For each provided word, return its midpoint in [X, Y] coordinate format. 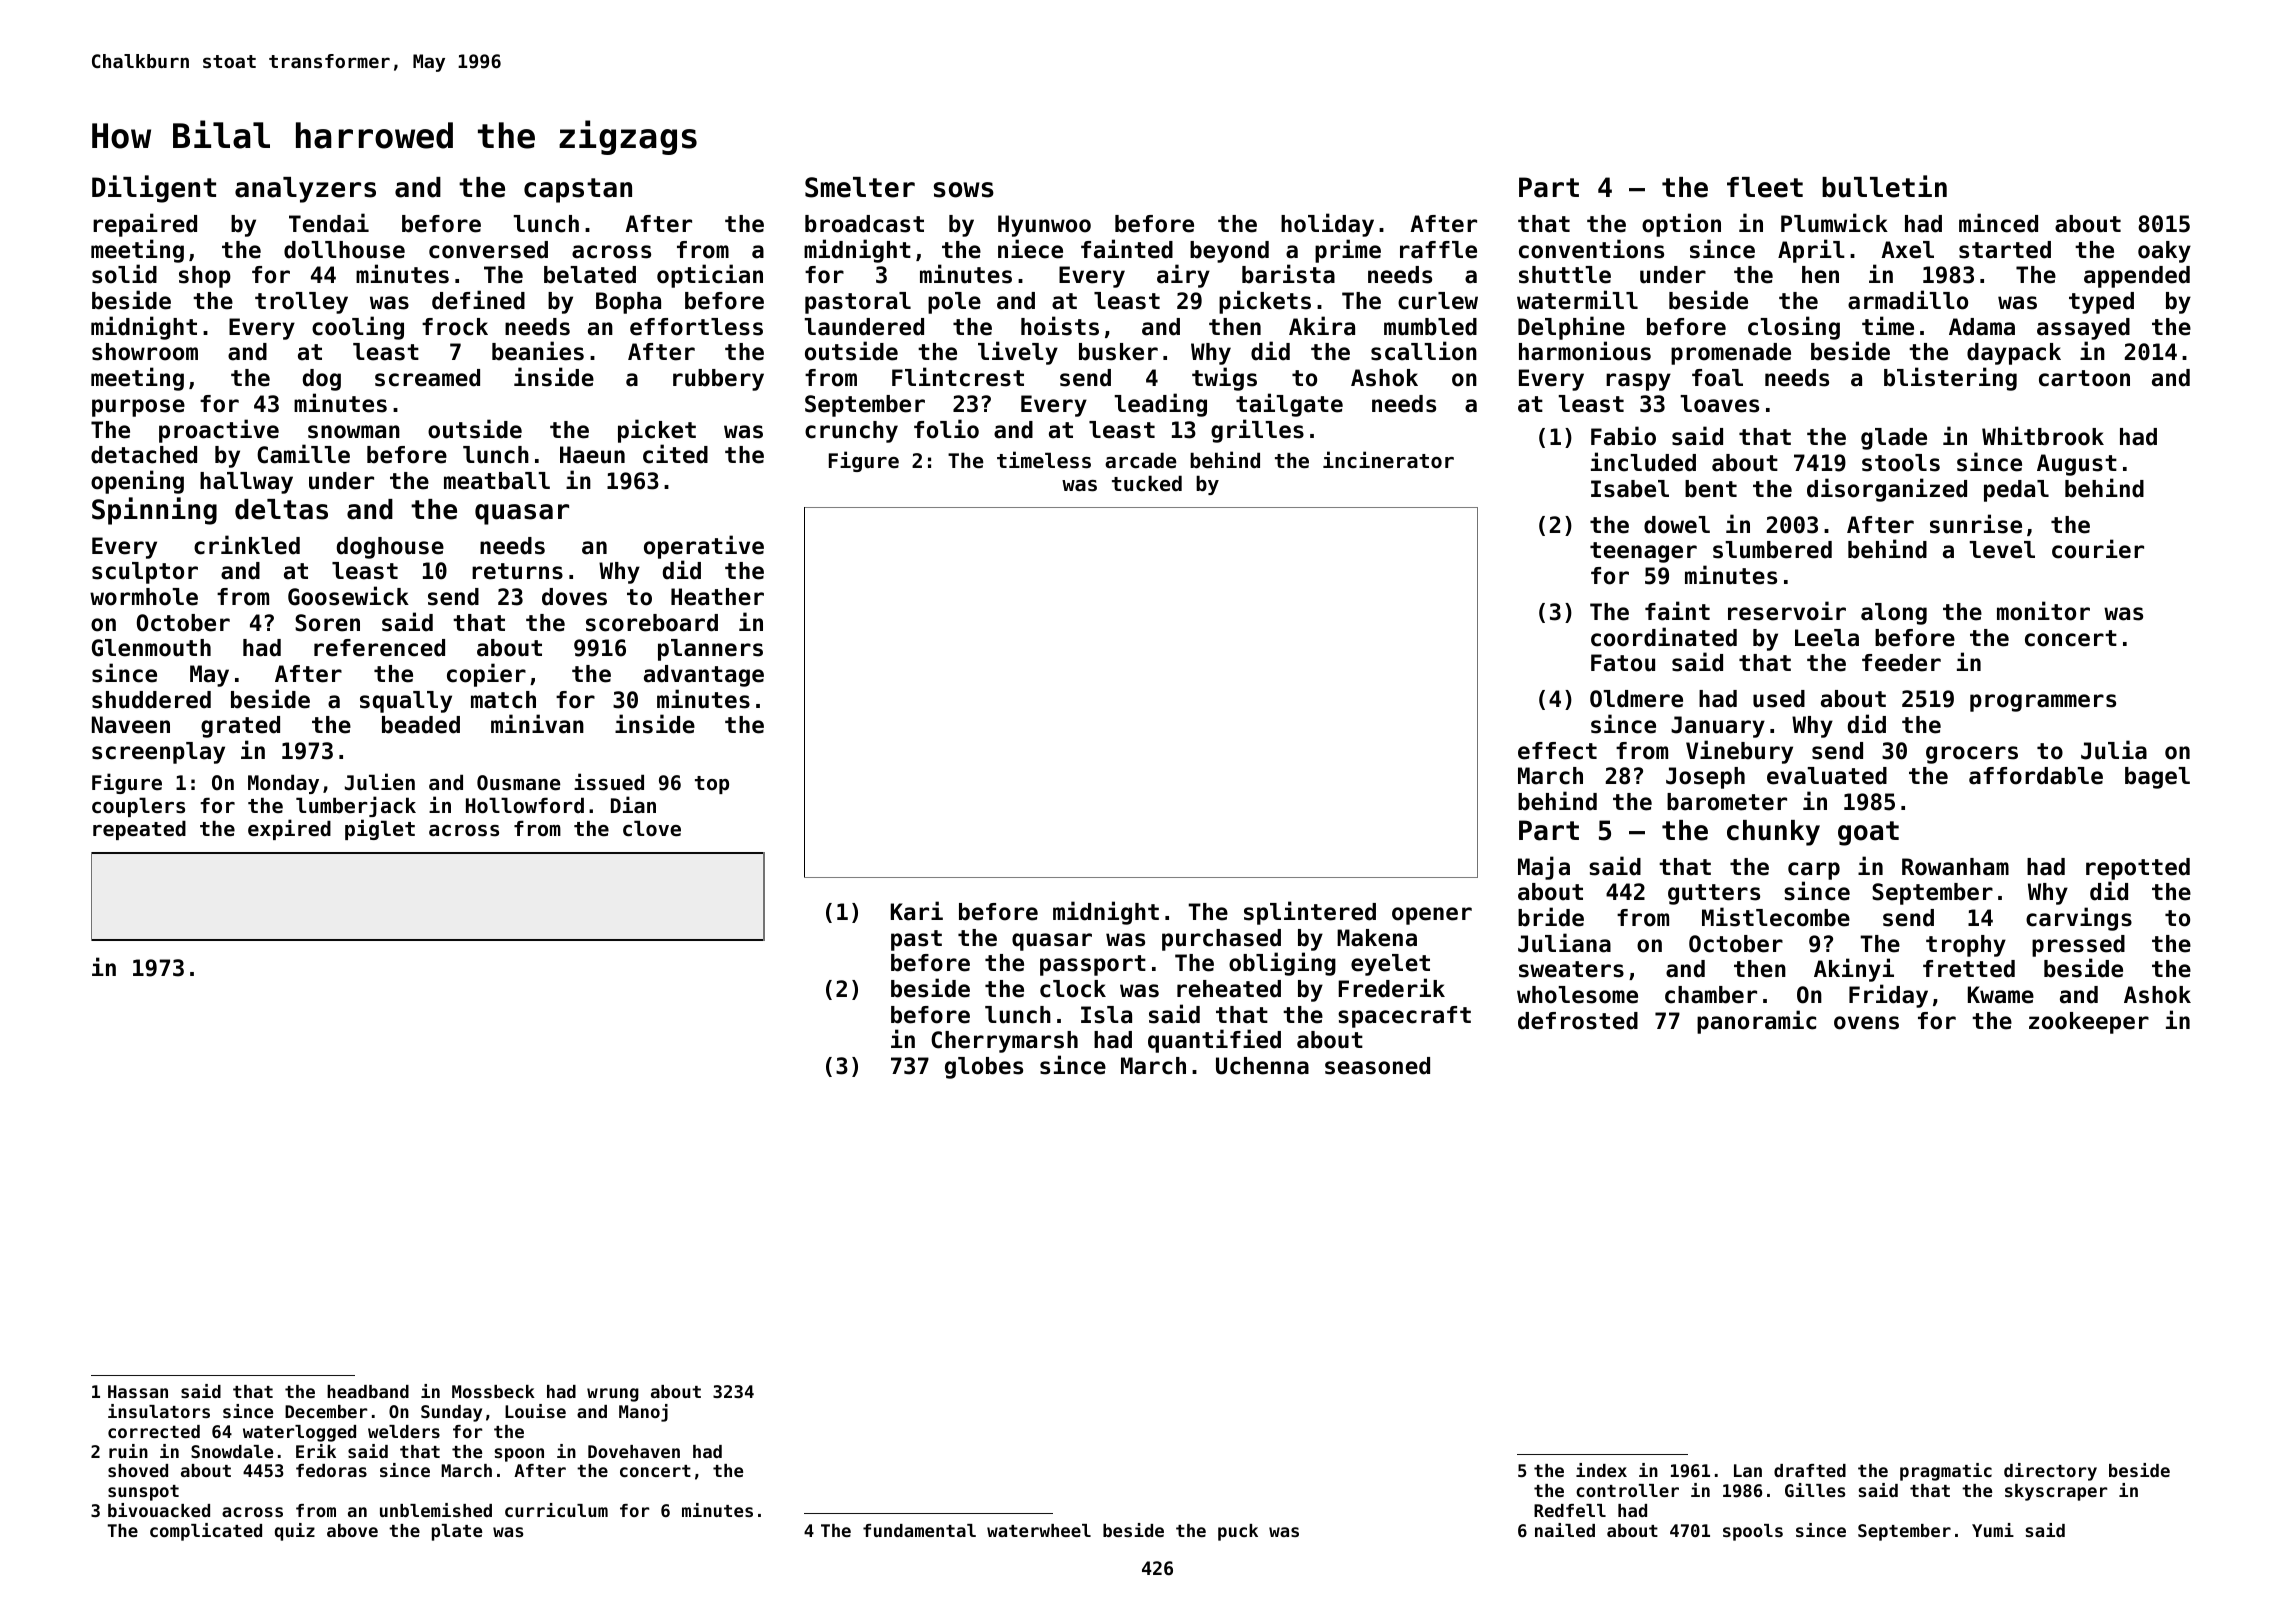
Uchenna [1262, 1066]
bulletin [1884, 186]
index [1601, 1470]
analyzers [305, 190]
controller [1627, 1490]
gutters [1714, 894]
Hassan [138, 1391]
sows [964, 190]
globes [984, 1068]
